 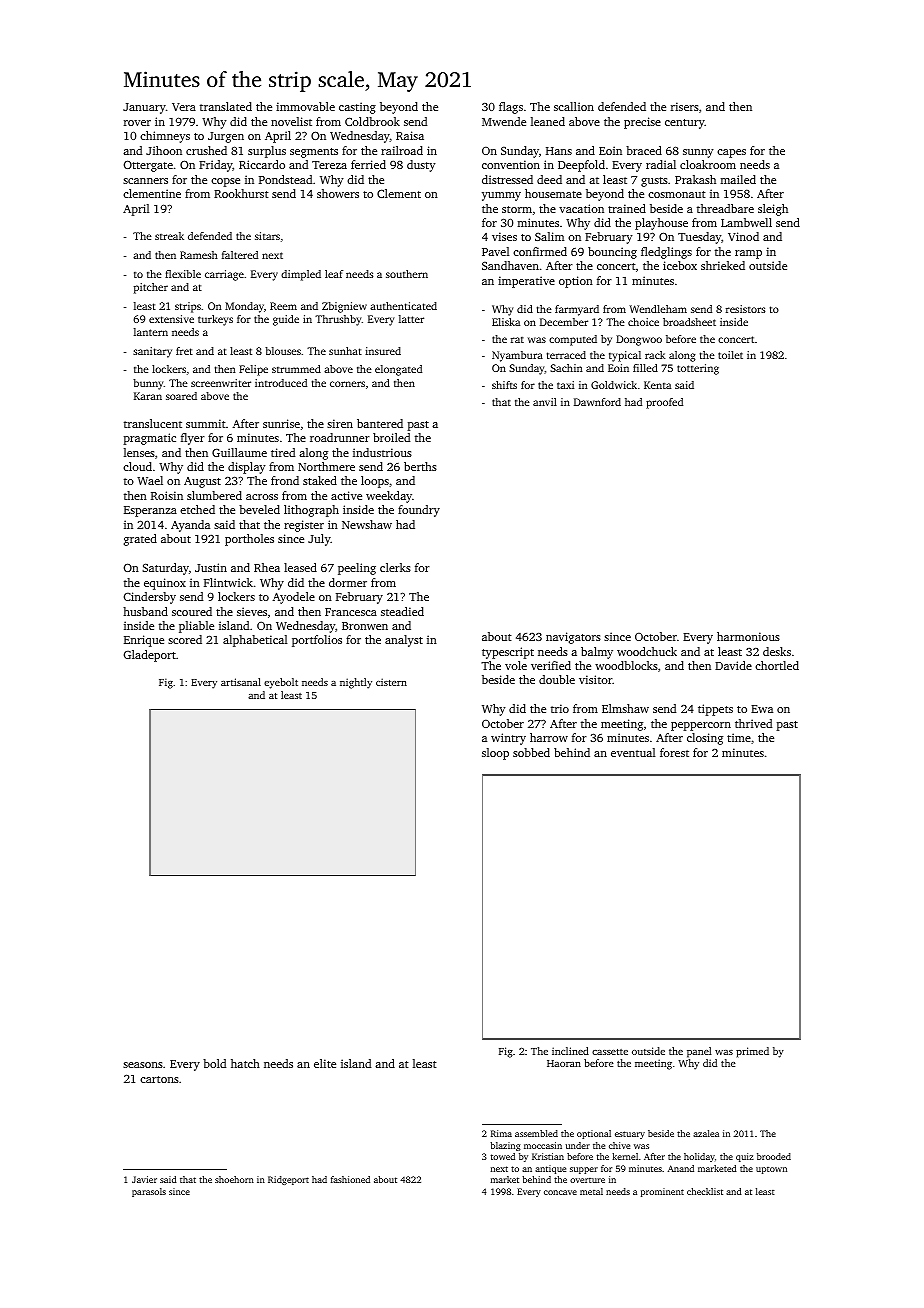 I want to click on concave, so click(x=560, y=1192).
